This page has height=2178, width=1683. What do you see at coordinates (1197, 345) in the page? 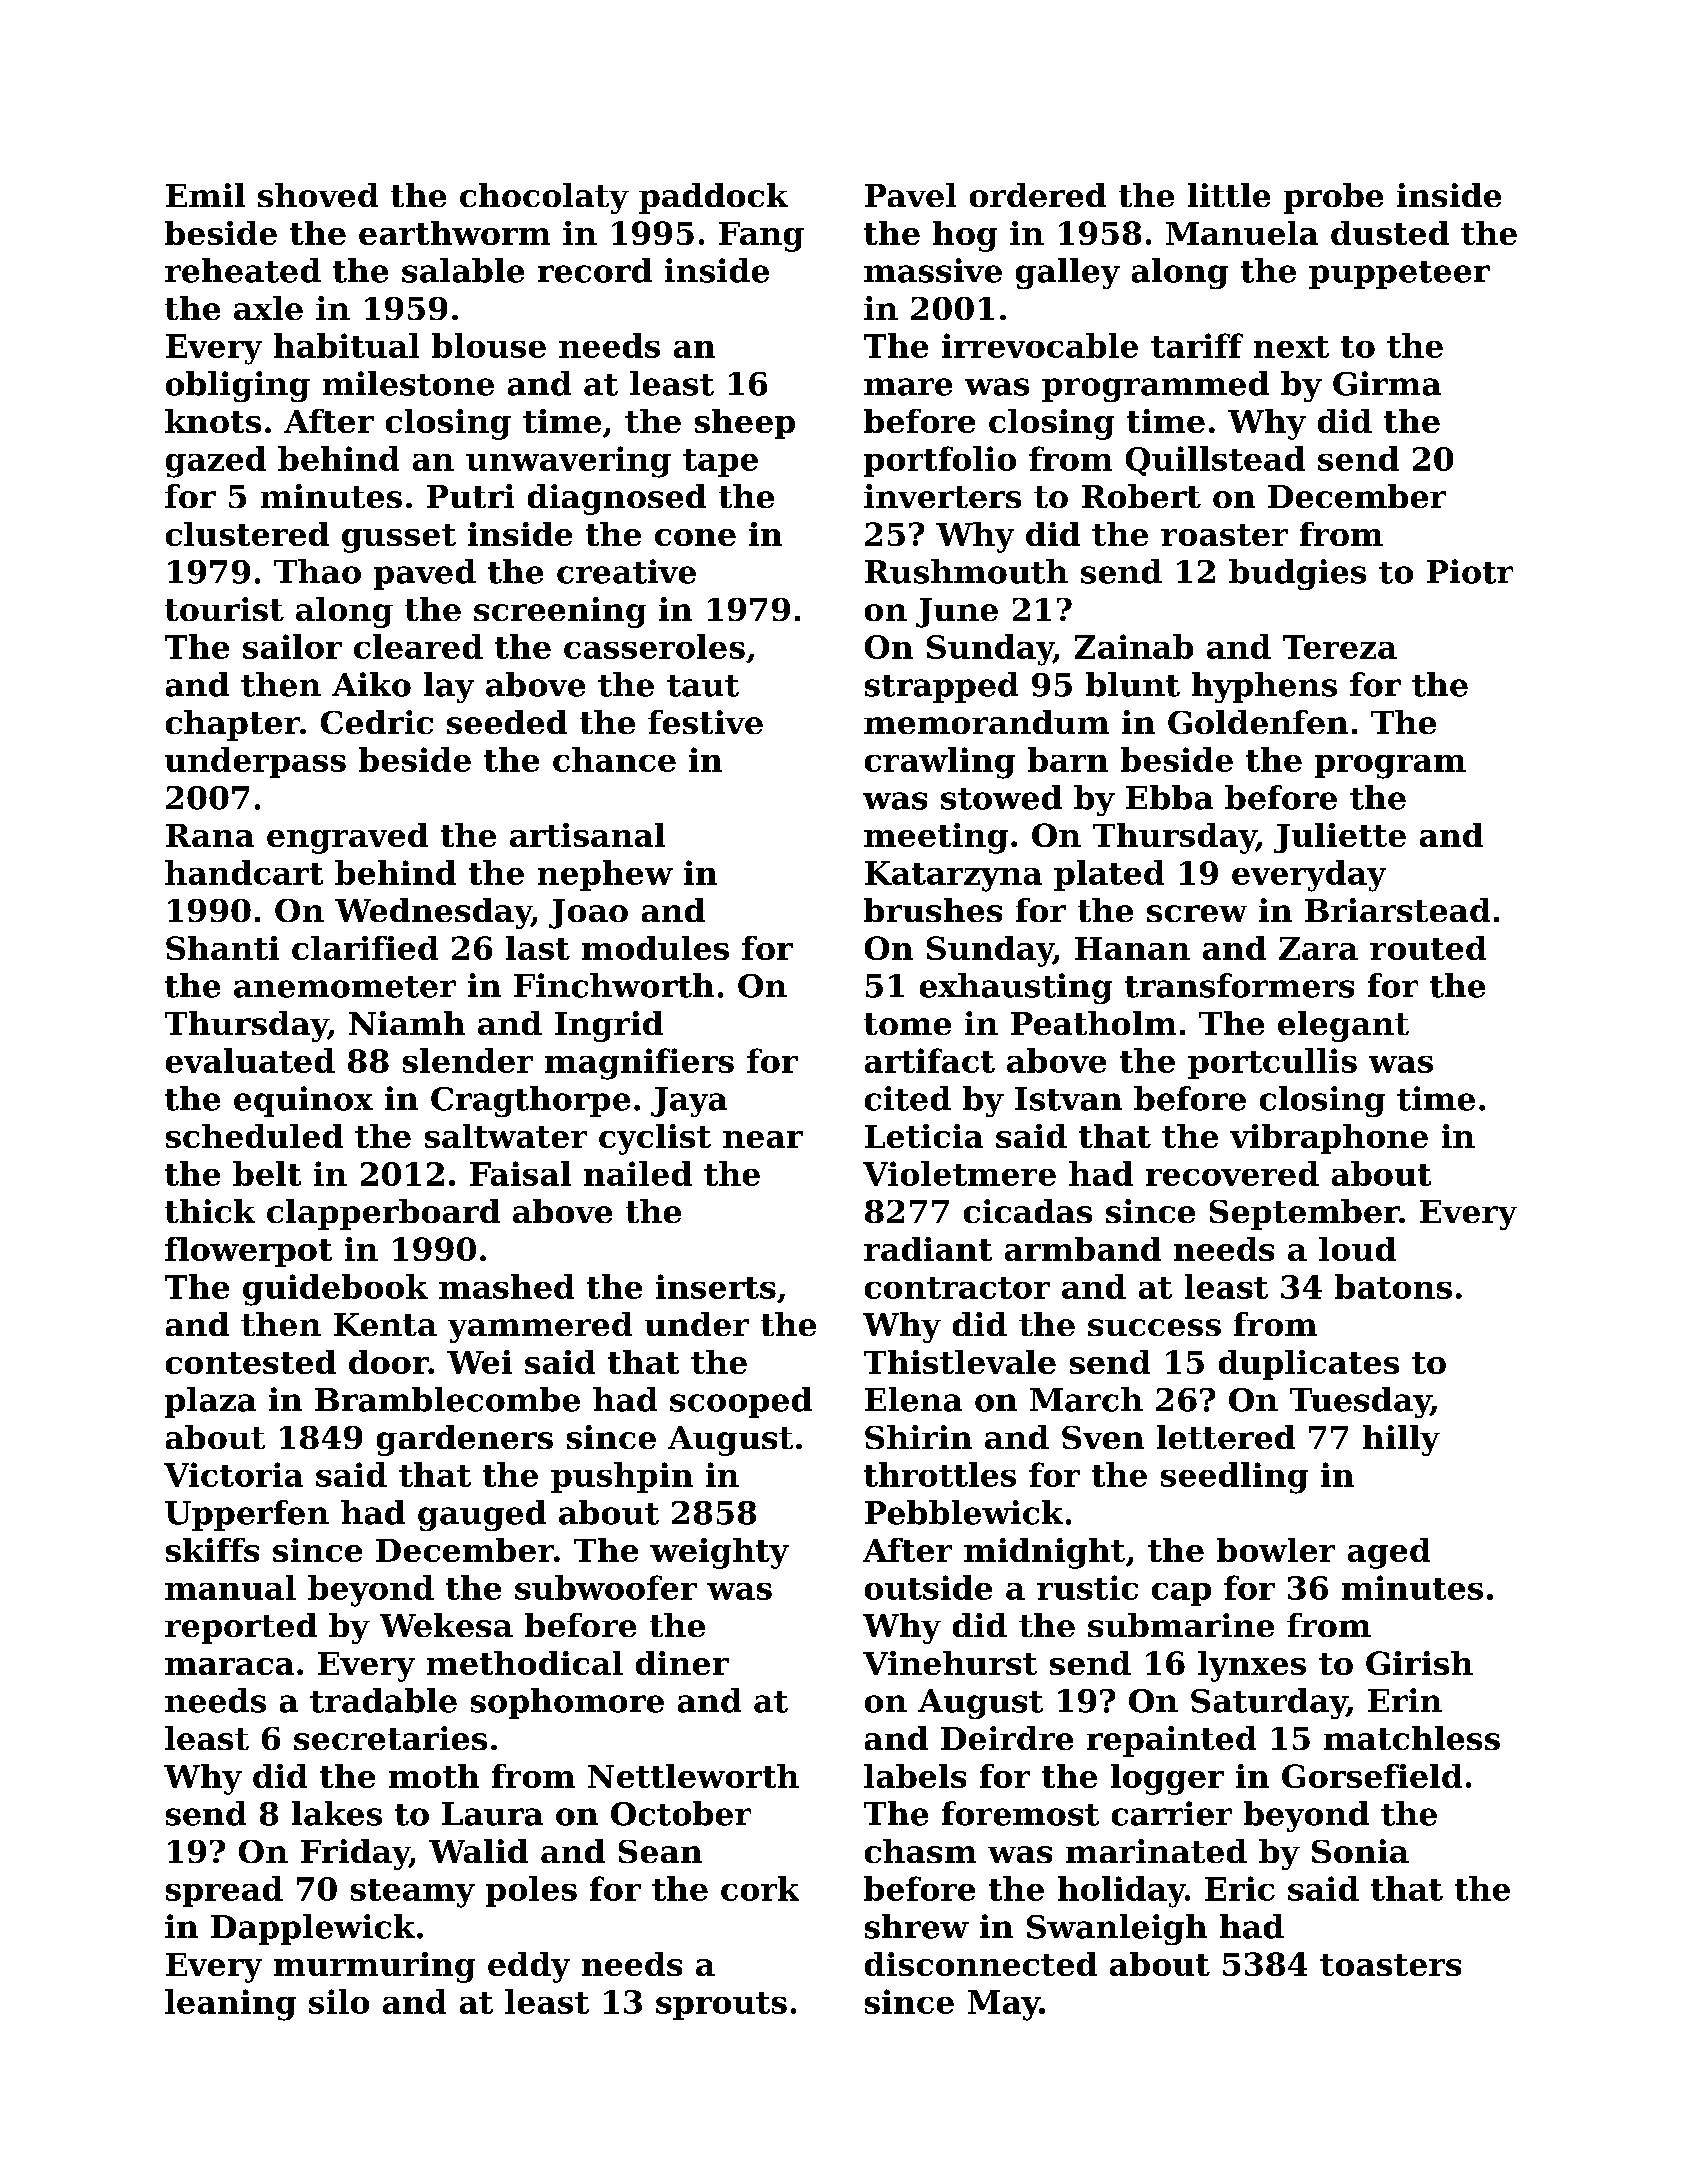
I see `tariff` at bounding box center [1197, 345].
